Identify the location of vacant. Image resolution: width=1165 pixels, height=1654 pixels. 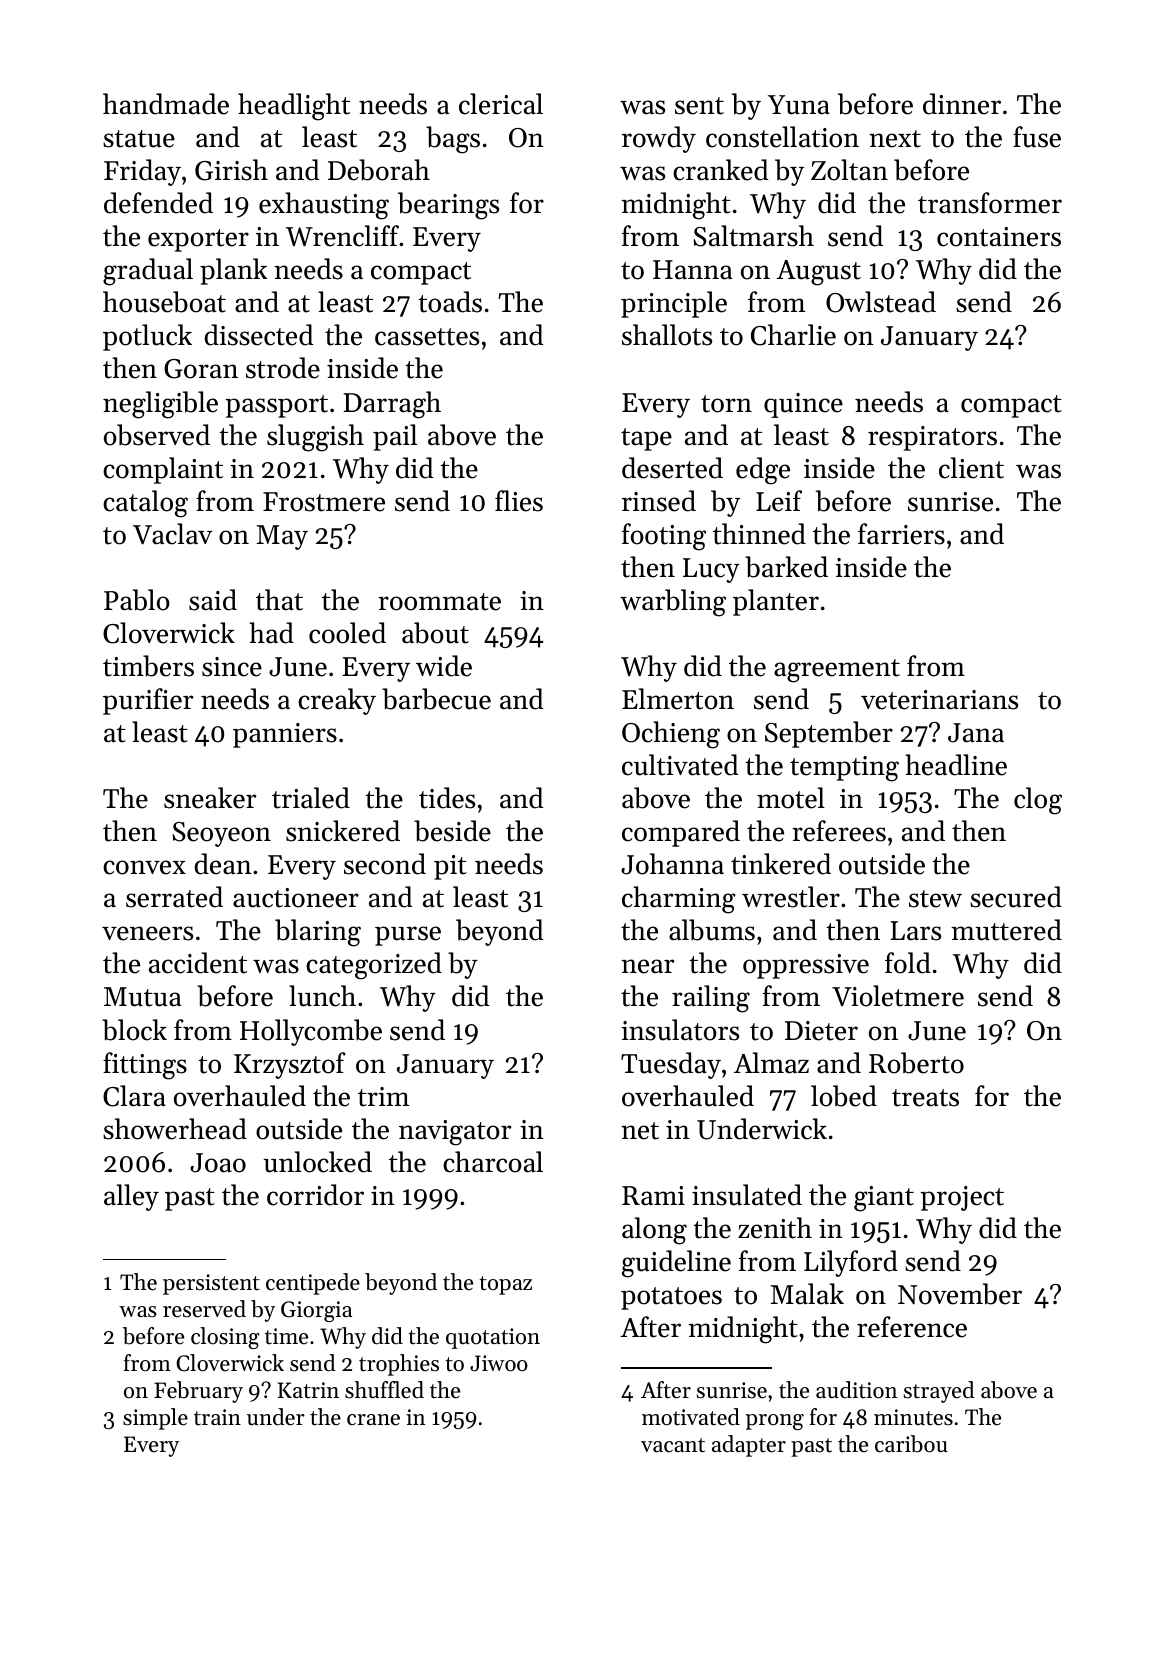
(673, 1445).
